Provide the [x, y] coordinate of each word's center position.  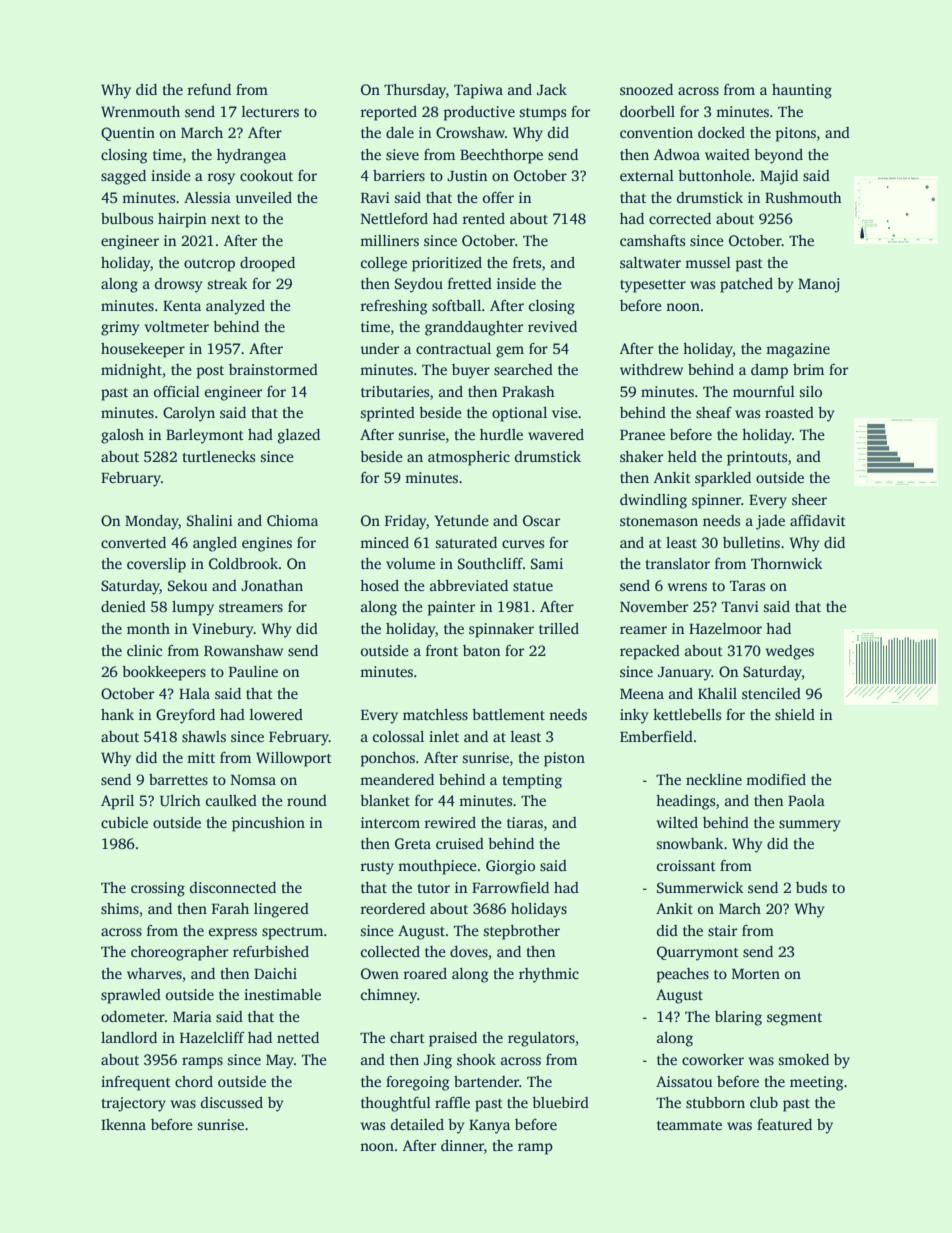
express [233, 934]
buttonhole [714, 175]
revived [552, 326]
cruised [460, 843]
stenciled [771, 693]
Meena [642, 694]
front [442, 650]
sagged [123, 177]
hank [117, 714]
